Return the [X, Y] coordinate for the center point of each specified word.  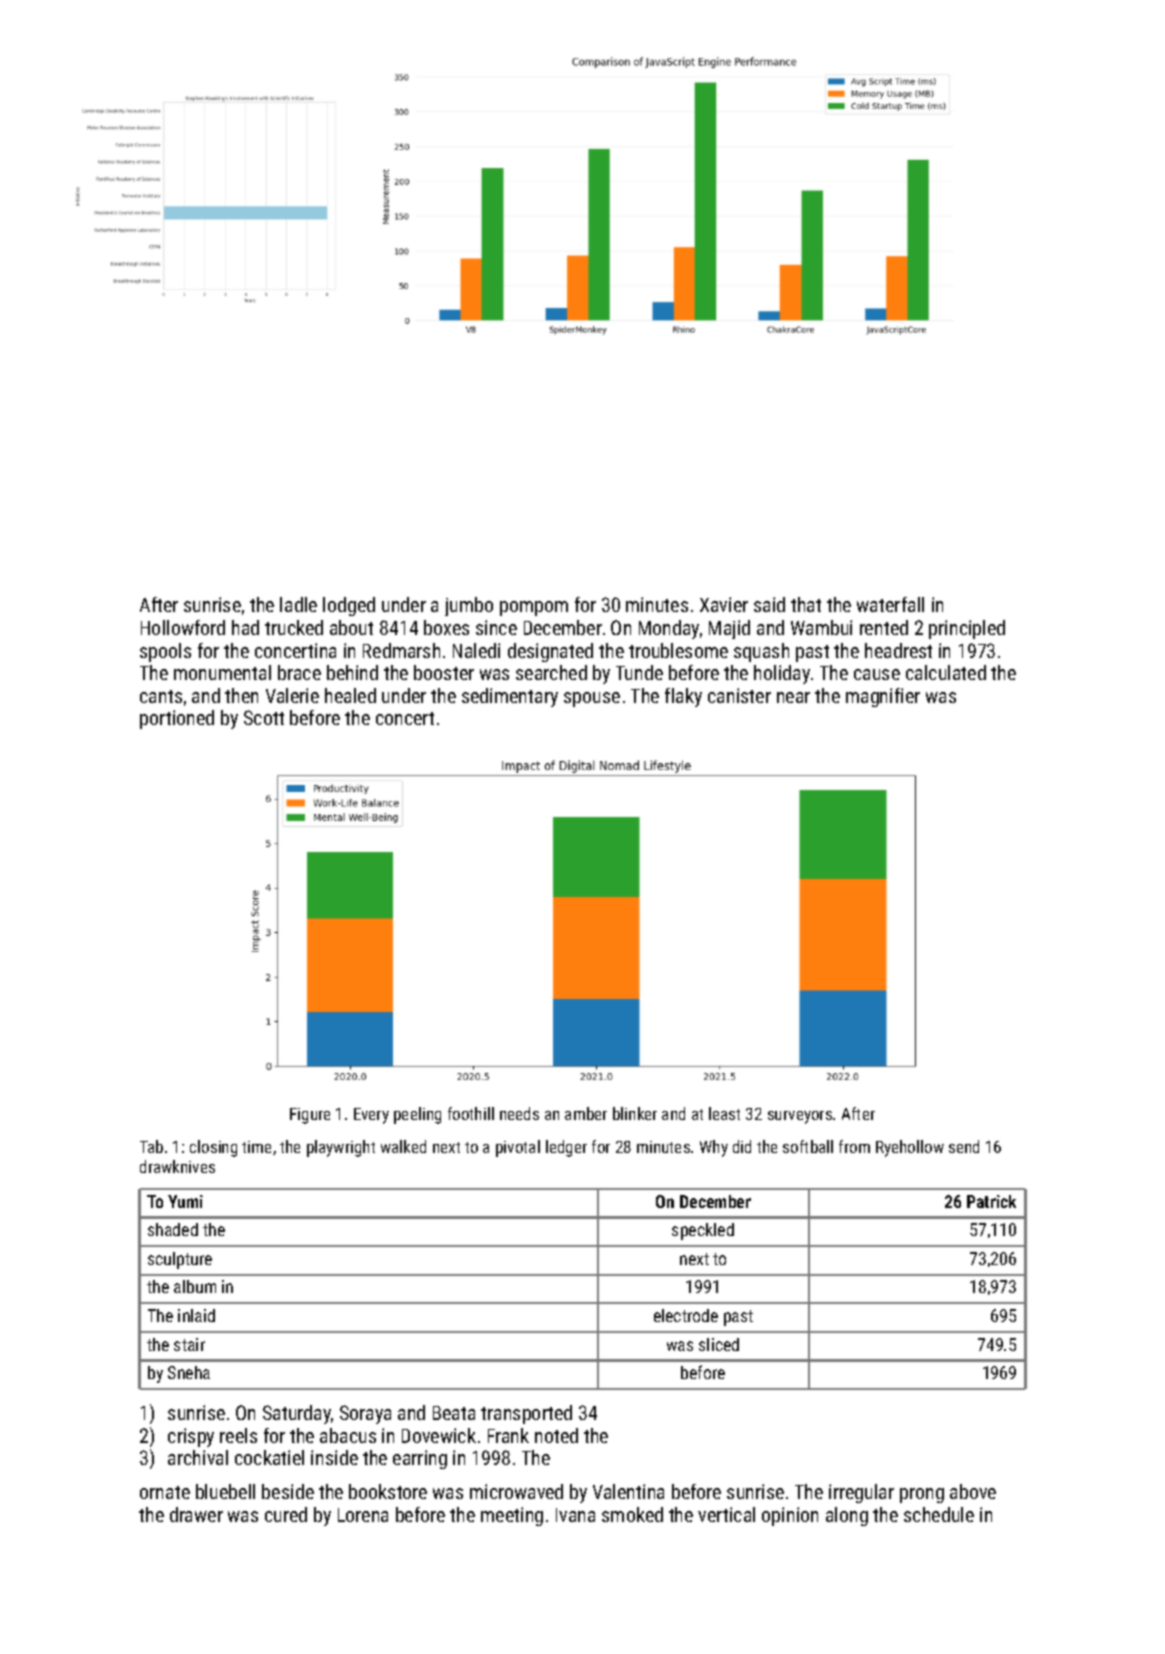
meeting [512, 1516]
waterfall [890, 604]
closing [213, 1148]
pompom [534, 608]
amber [586, 1113]
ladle [298, 604]
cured [286, 1514]
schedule [939, 1514]
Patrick [991, 1201]
